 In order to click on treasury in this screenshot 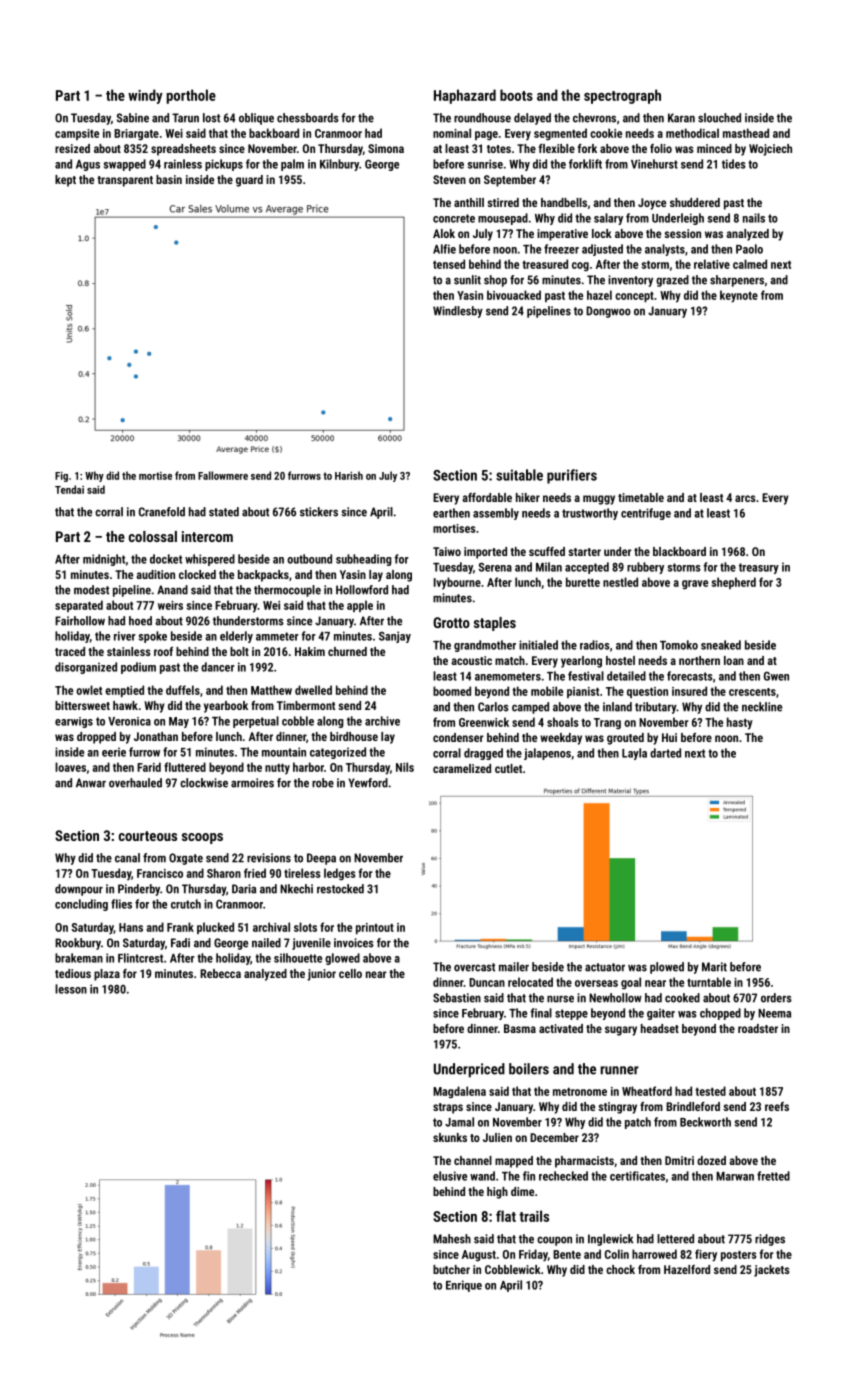, I will do `click(759, 568)`.
